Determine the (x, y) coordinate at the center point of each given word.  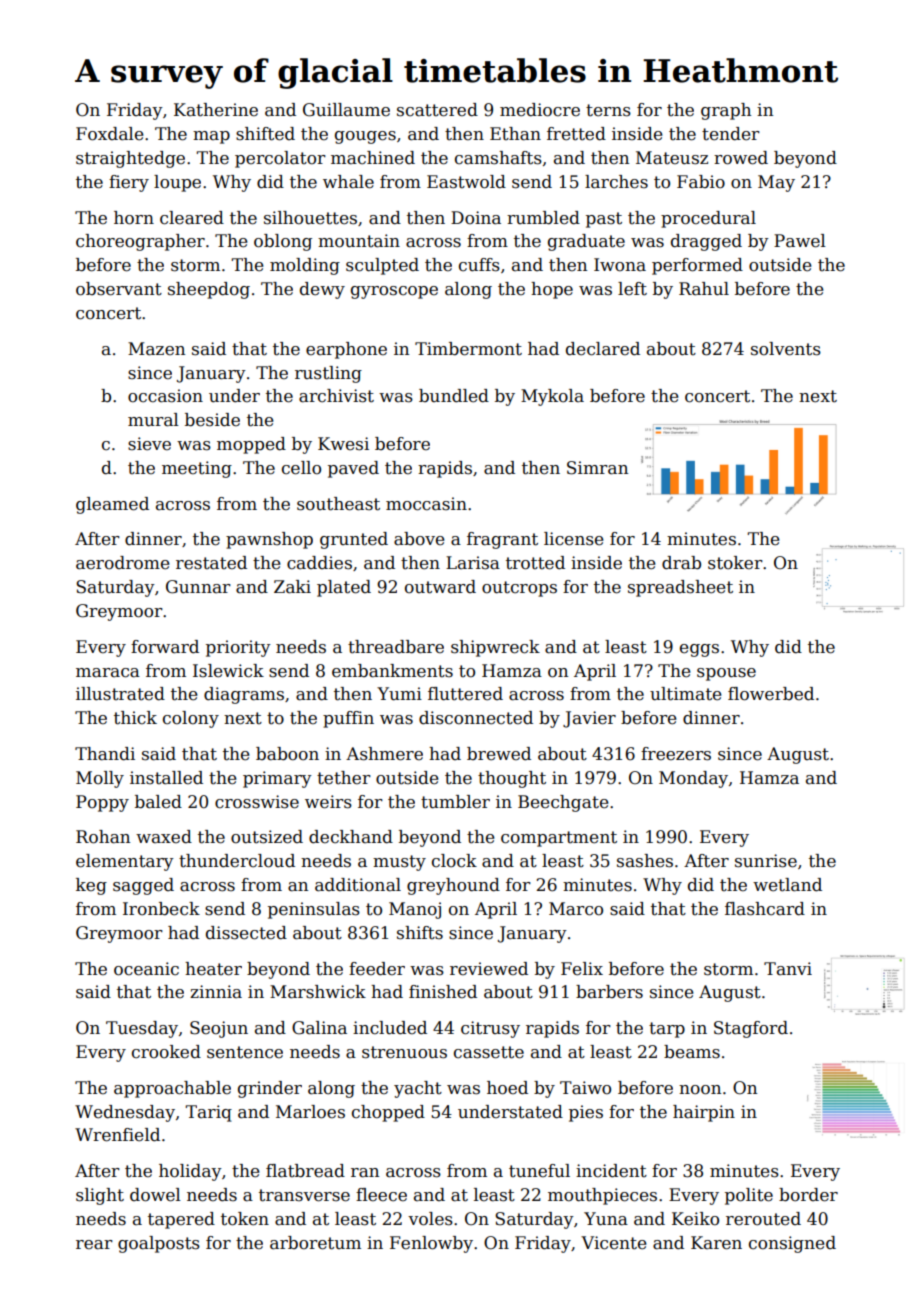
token (245, 1219)
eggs (699, 650)
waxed (164, 837)
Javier (589, 719)
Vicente (614, 1243)
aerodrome (123, 563)
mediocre (540, 110)
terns (608, 110)
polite (749, 1196)
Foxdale (110, 134)
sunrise (766, 861)
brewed (499, 754)
